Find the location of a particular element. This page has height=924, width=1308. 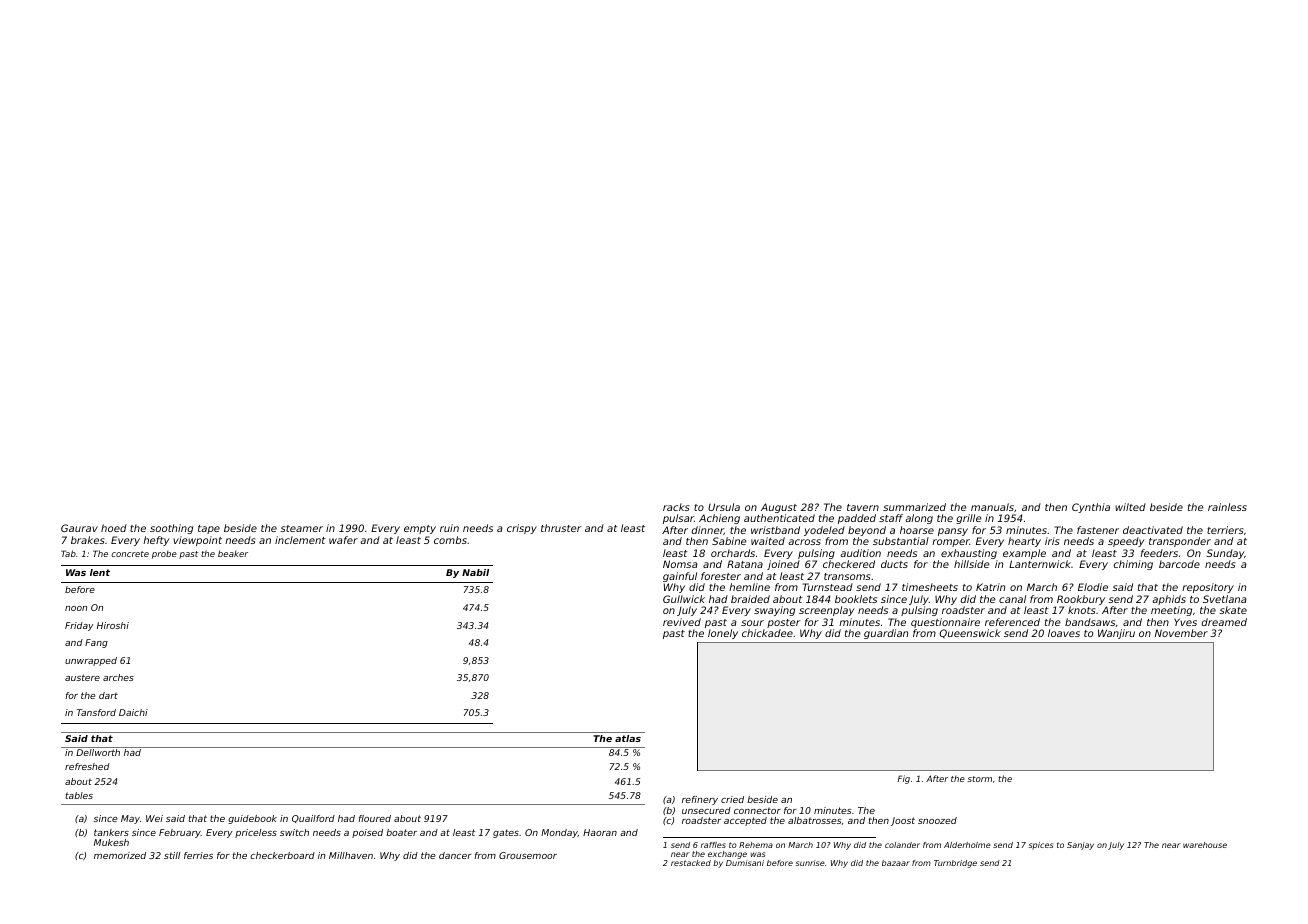

beaker is located at coordinates (233, 553).
